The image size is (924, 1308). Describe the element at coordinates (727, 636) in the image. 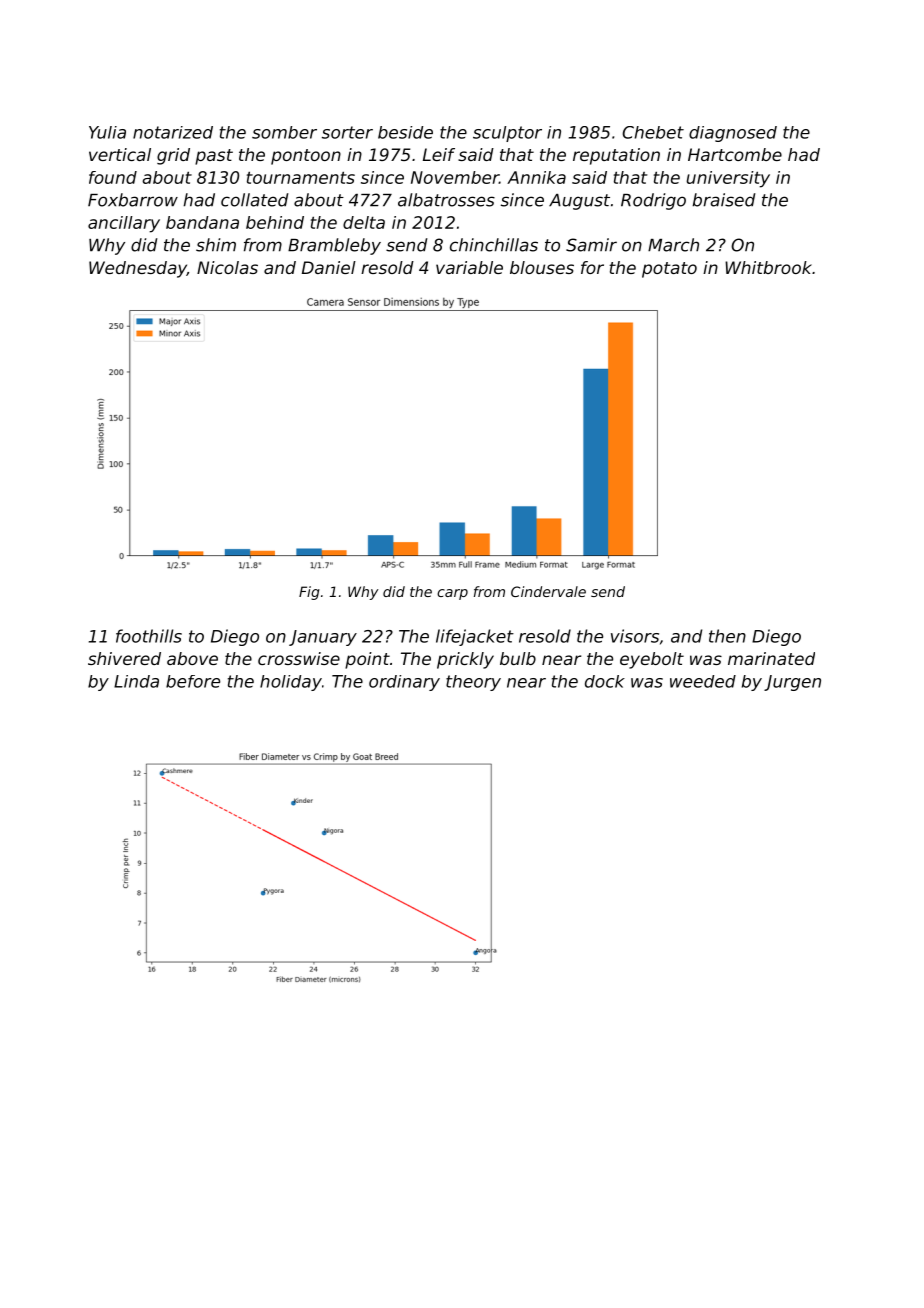

I see `then` at that location.
